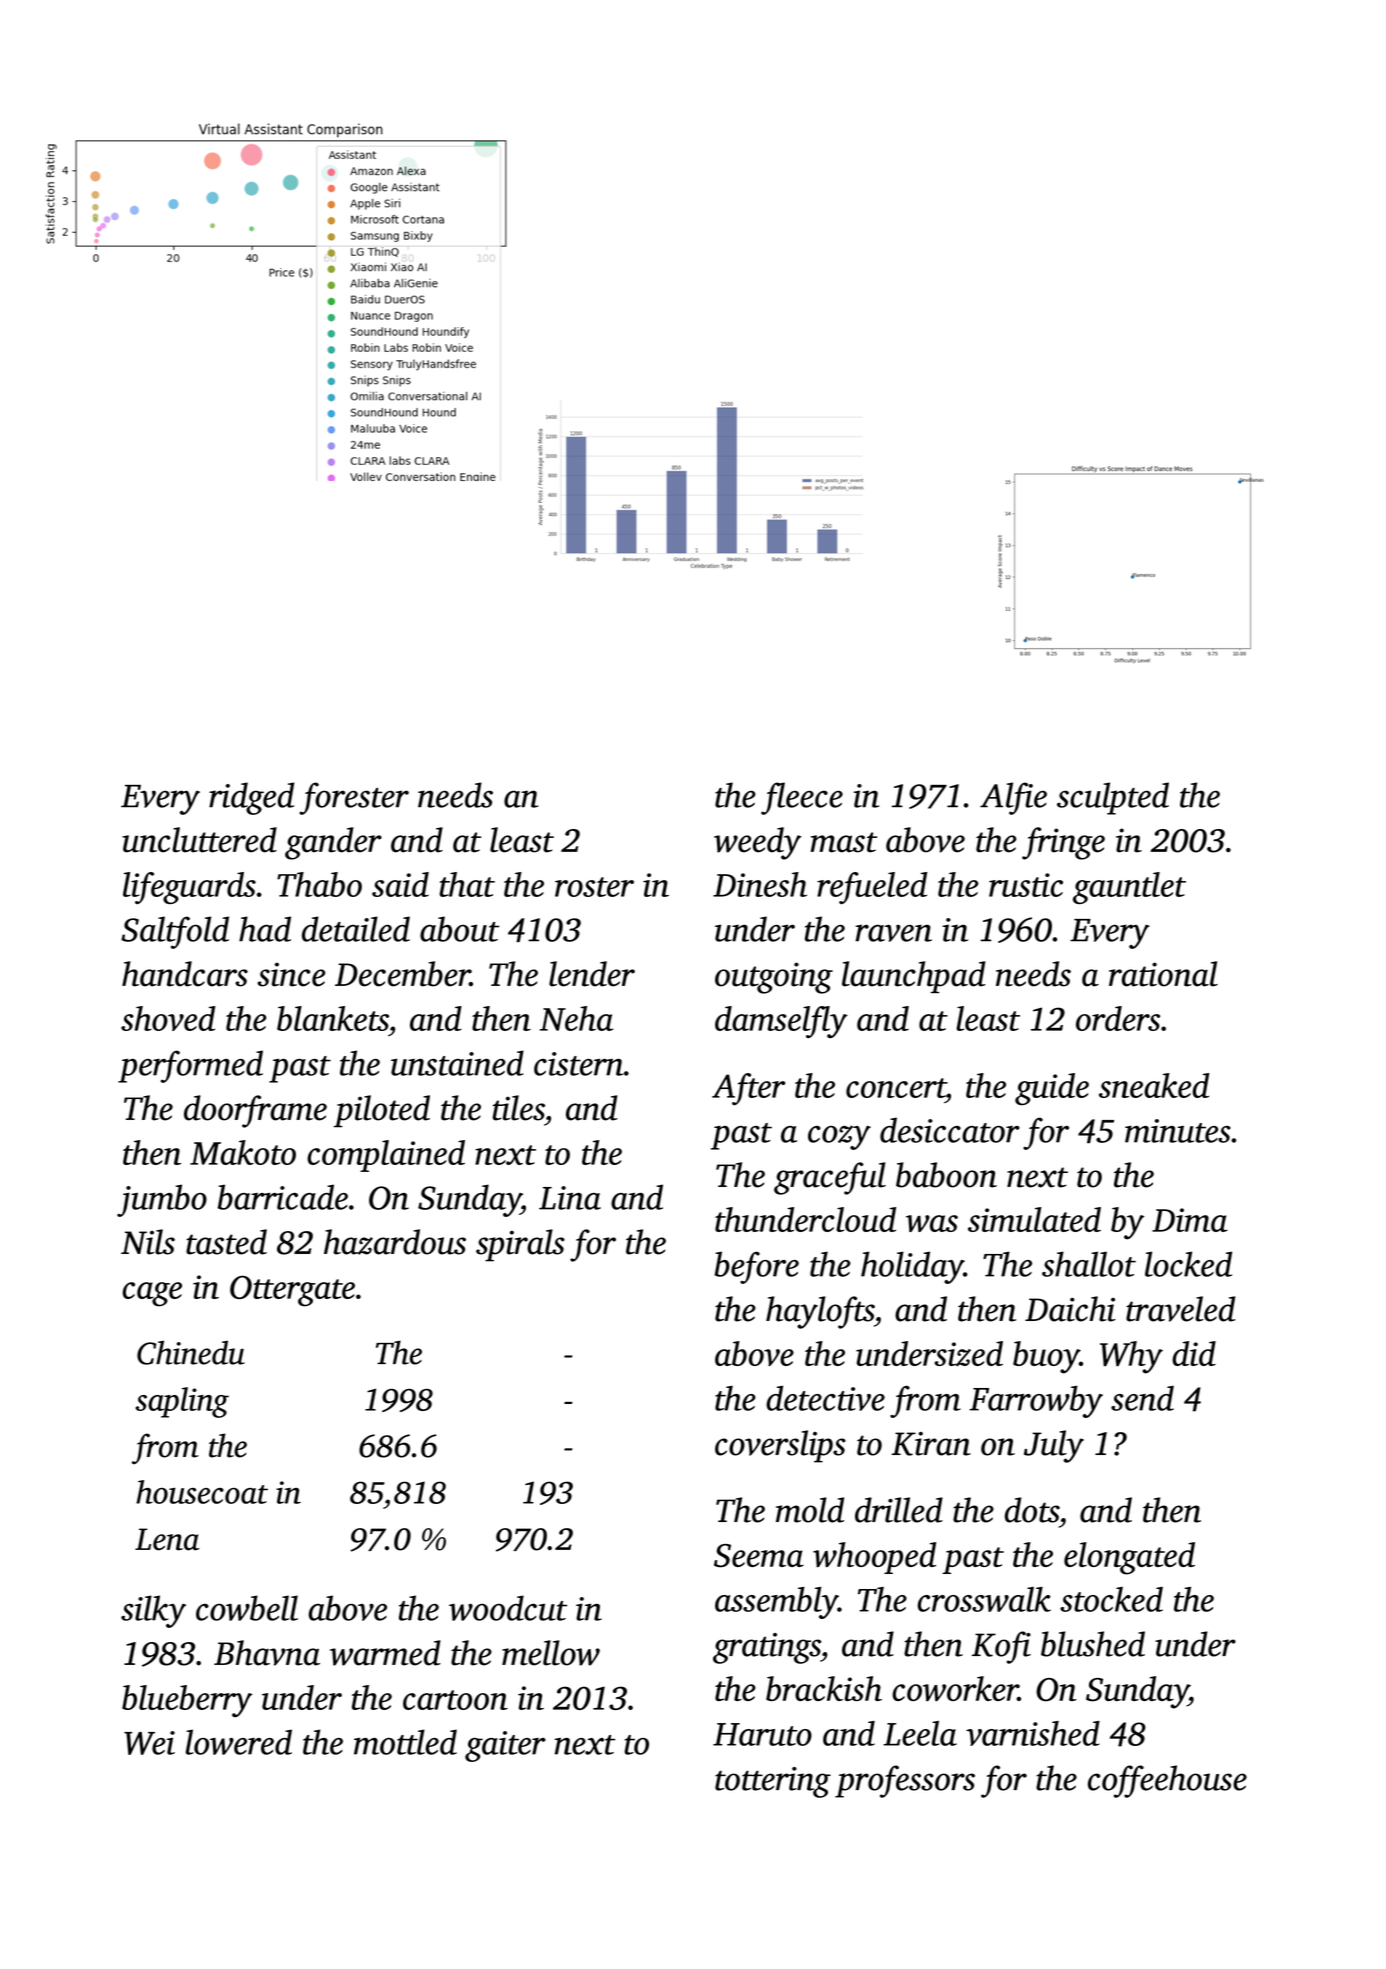 Image resolution: width=1386 pixels, height=1969 pixels. Describe the element at coordinates (773, 1782) in the screenshot. I see `tottering` at that location.
